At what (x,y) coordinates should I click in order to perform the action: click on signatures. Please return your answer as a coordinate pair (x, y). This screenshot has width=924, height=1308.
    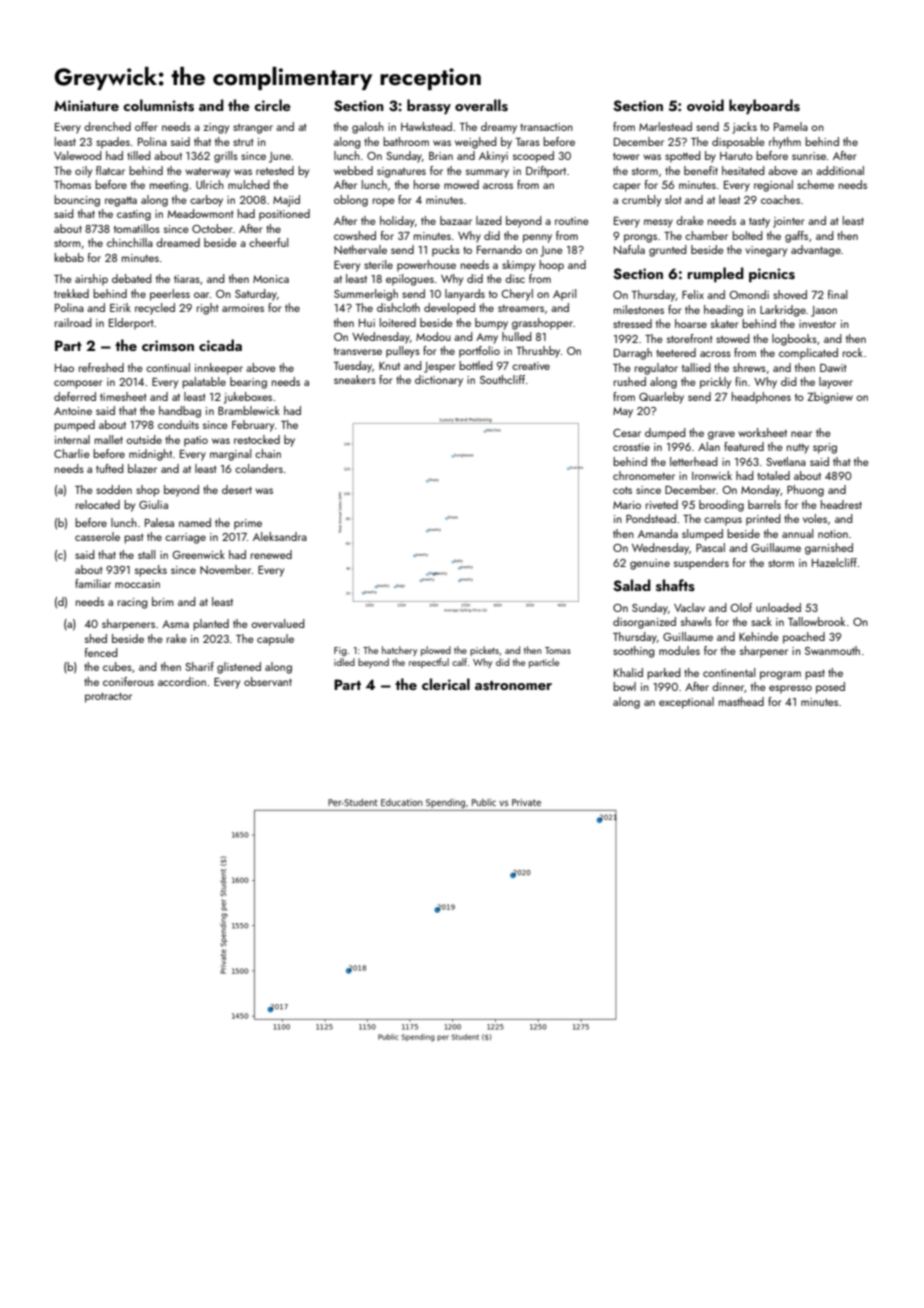
    Looking at the image, I should click on (401, 172).
